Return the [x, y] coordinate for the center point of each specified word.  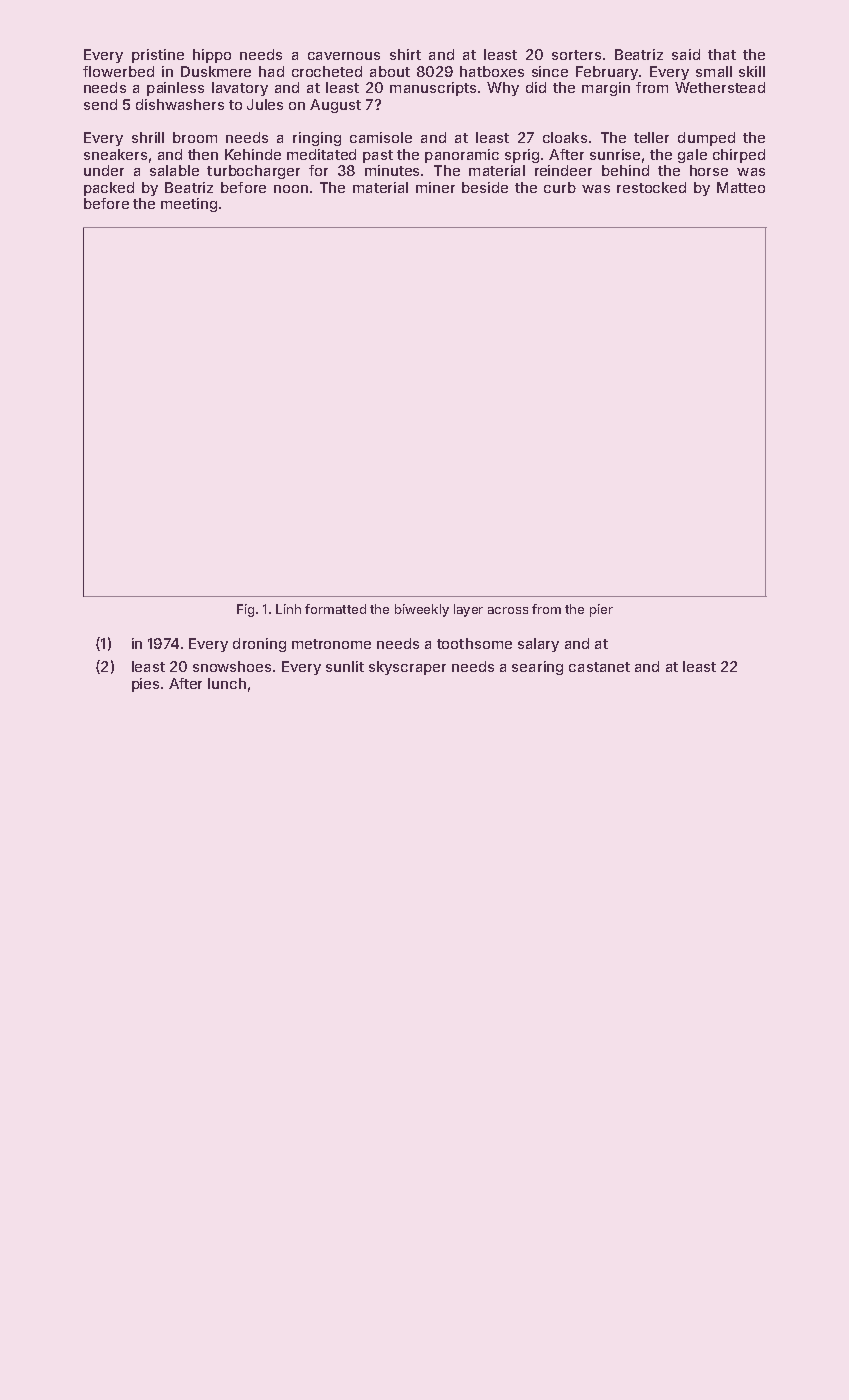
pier [601, 610]
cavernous [344, 56]
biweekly [422, 610]
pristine [158, 56]
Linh [288, 609]
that [722, 54]
